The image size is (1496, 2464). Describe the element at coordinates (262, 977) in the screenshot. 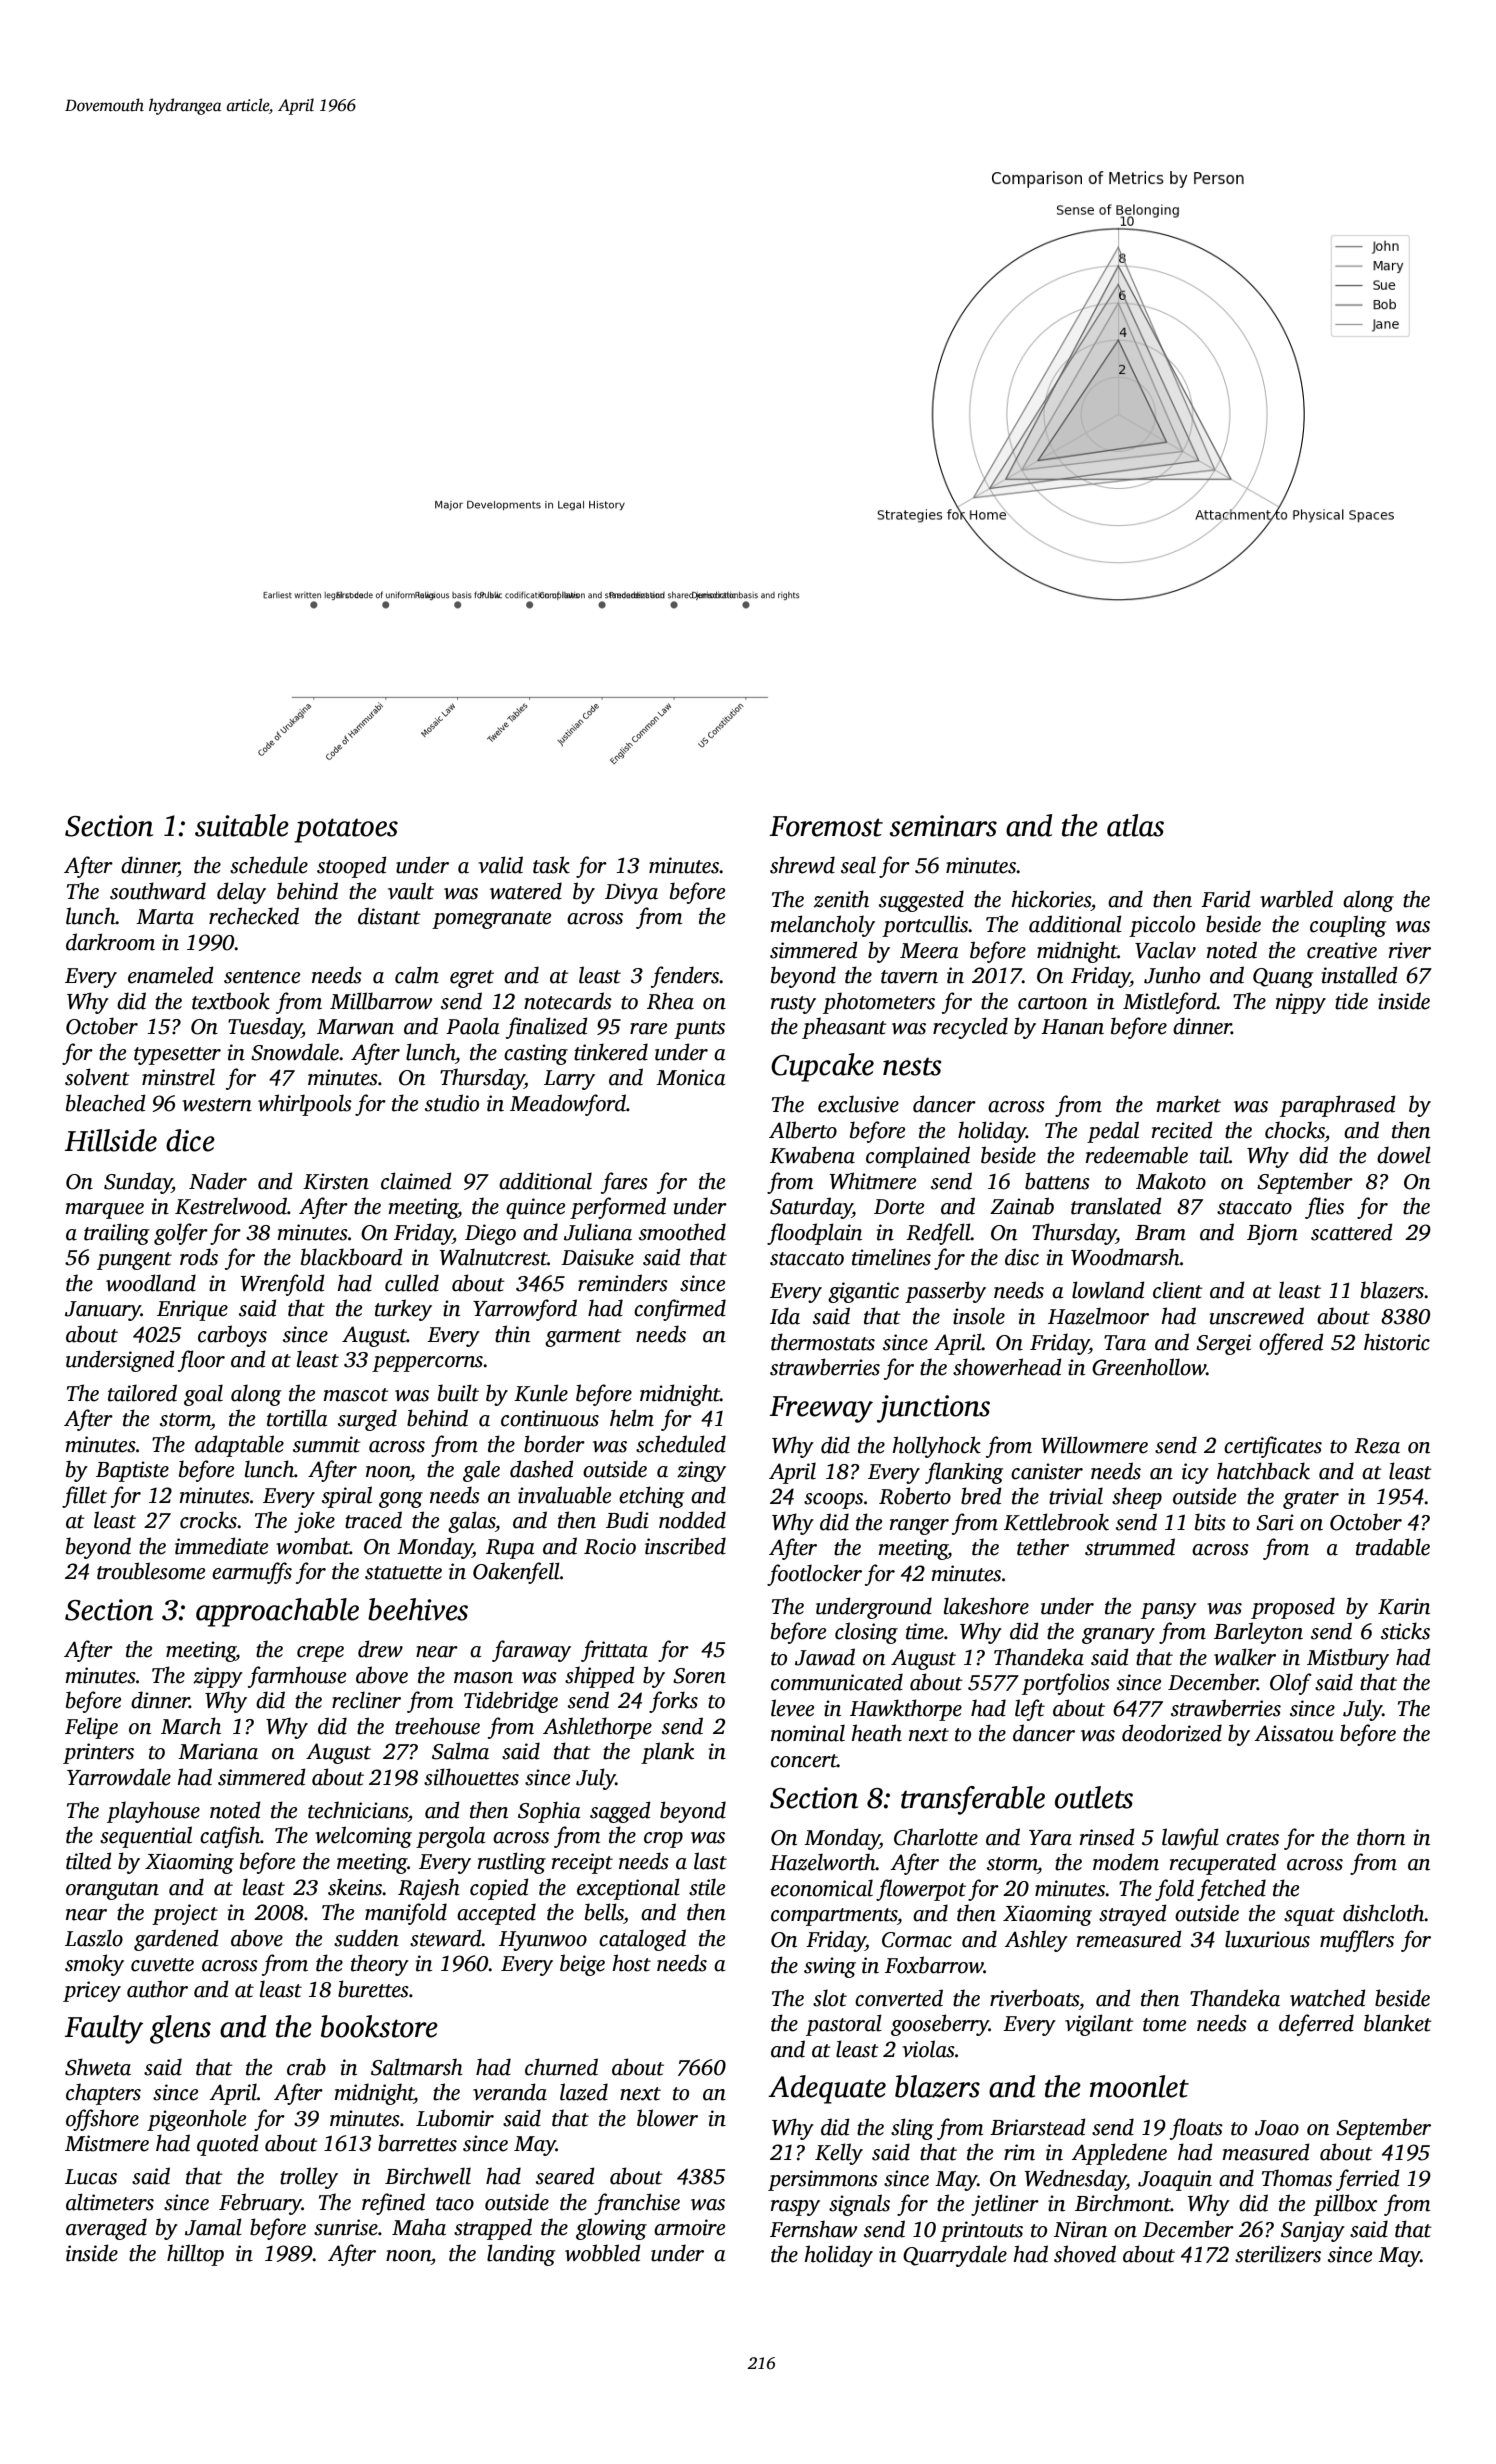

I see `sentence` at that location.
